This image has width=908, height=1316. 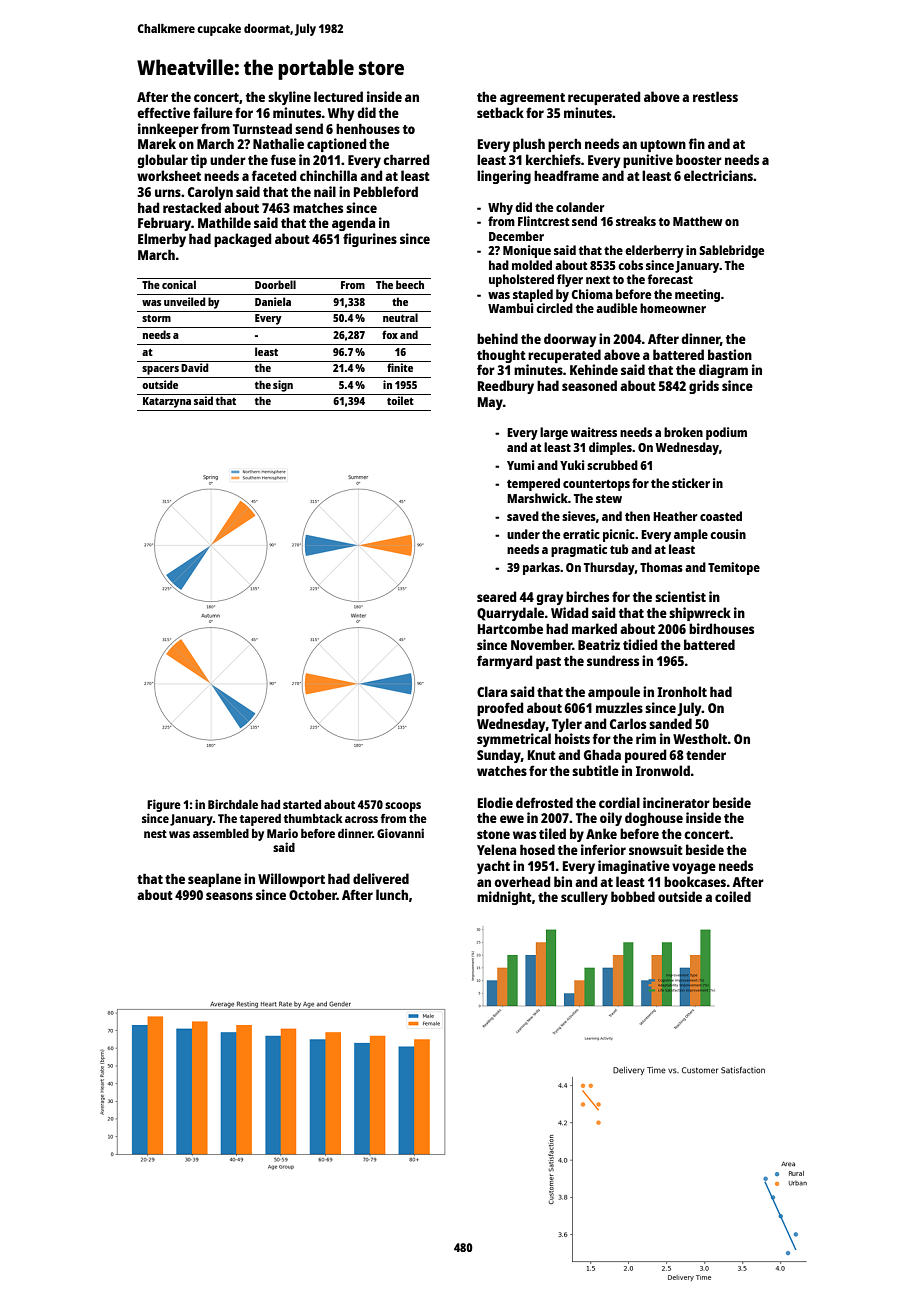 What do you see at coordinates (543, 221) in the image?
I see `Flintcrest` at bounding box center [543, 221].
